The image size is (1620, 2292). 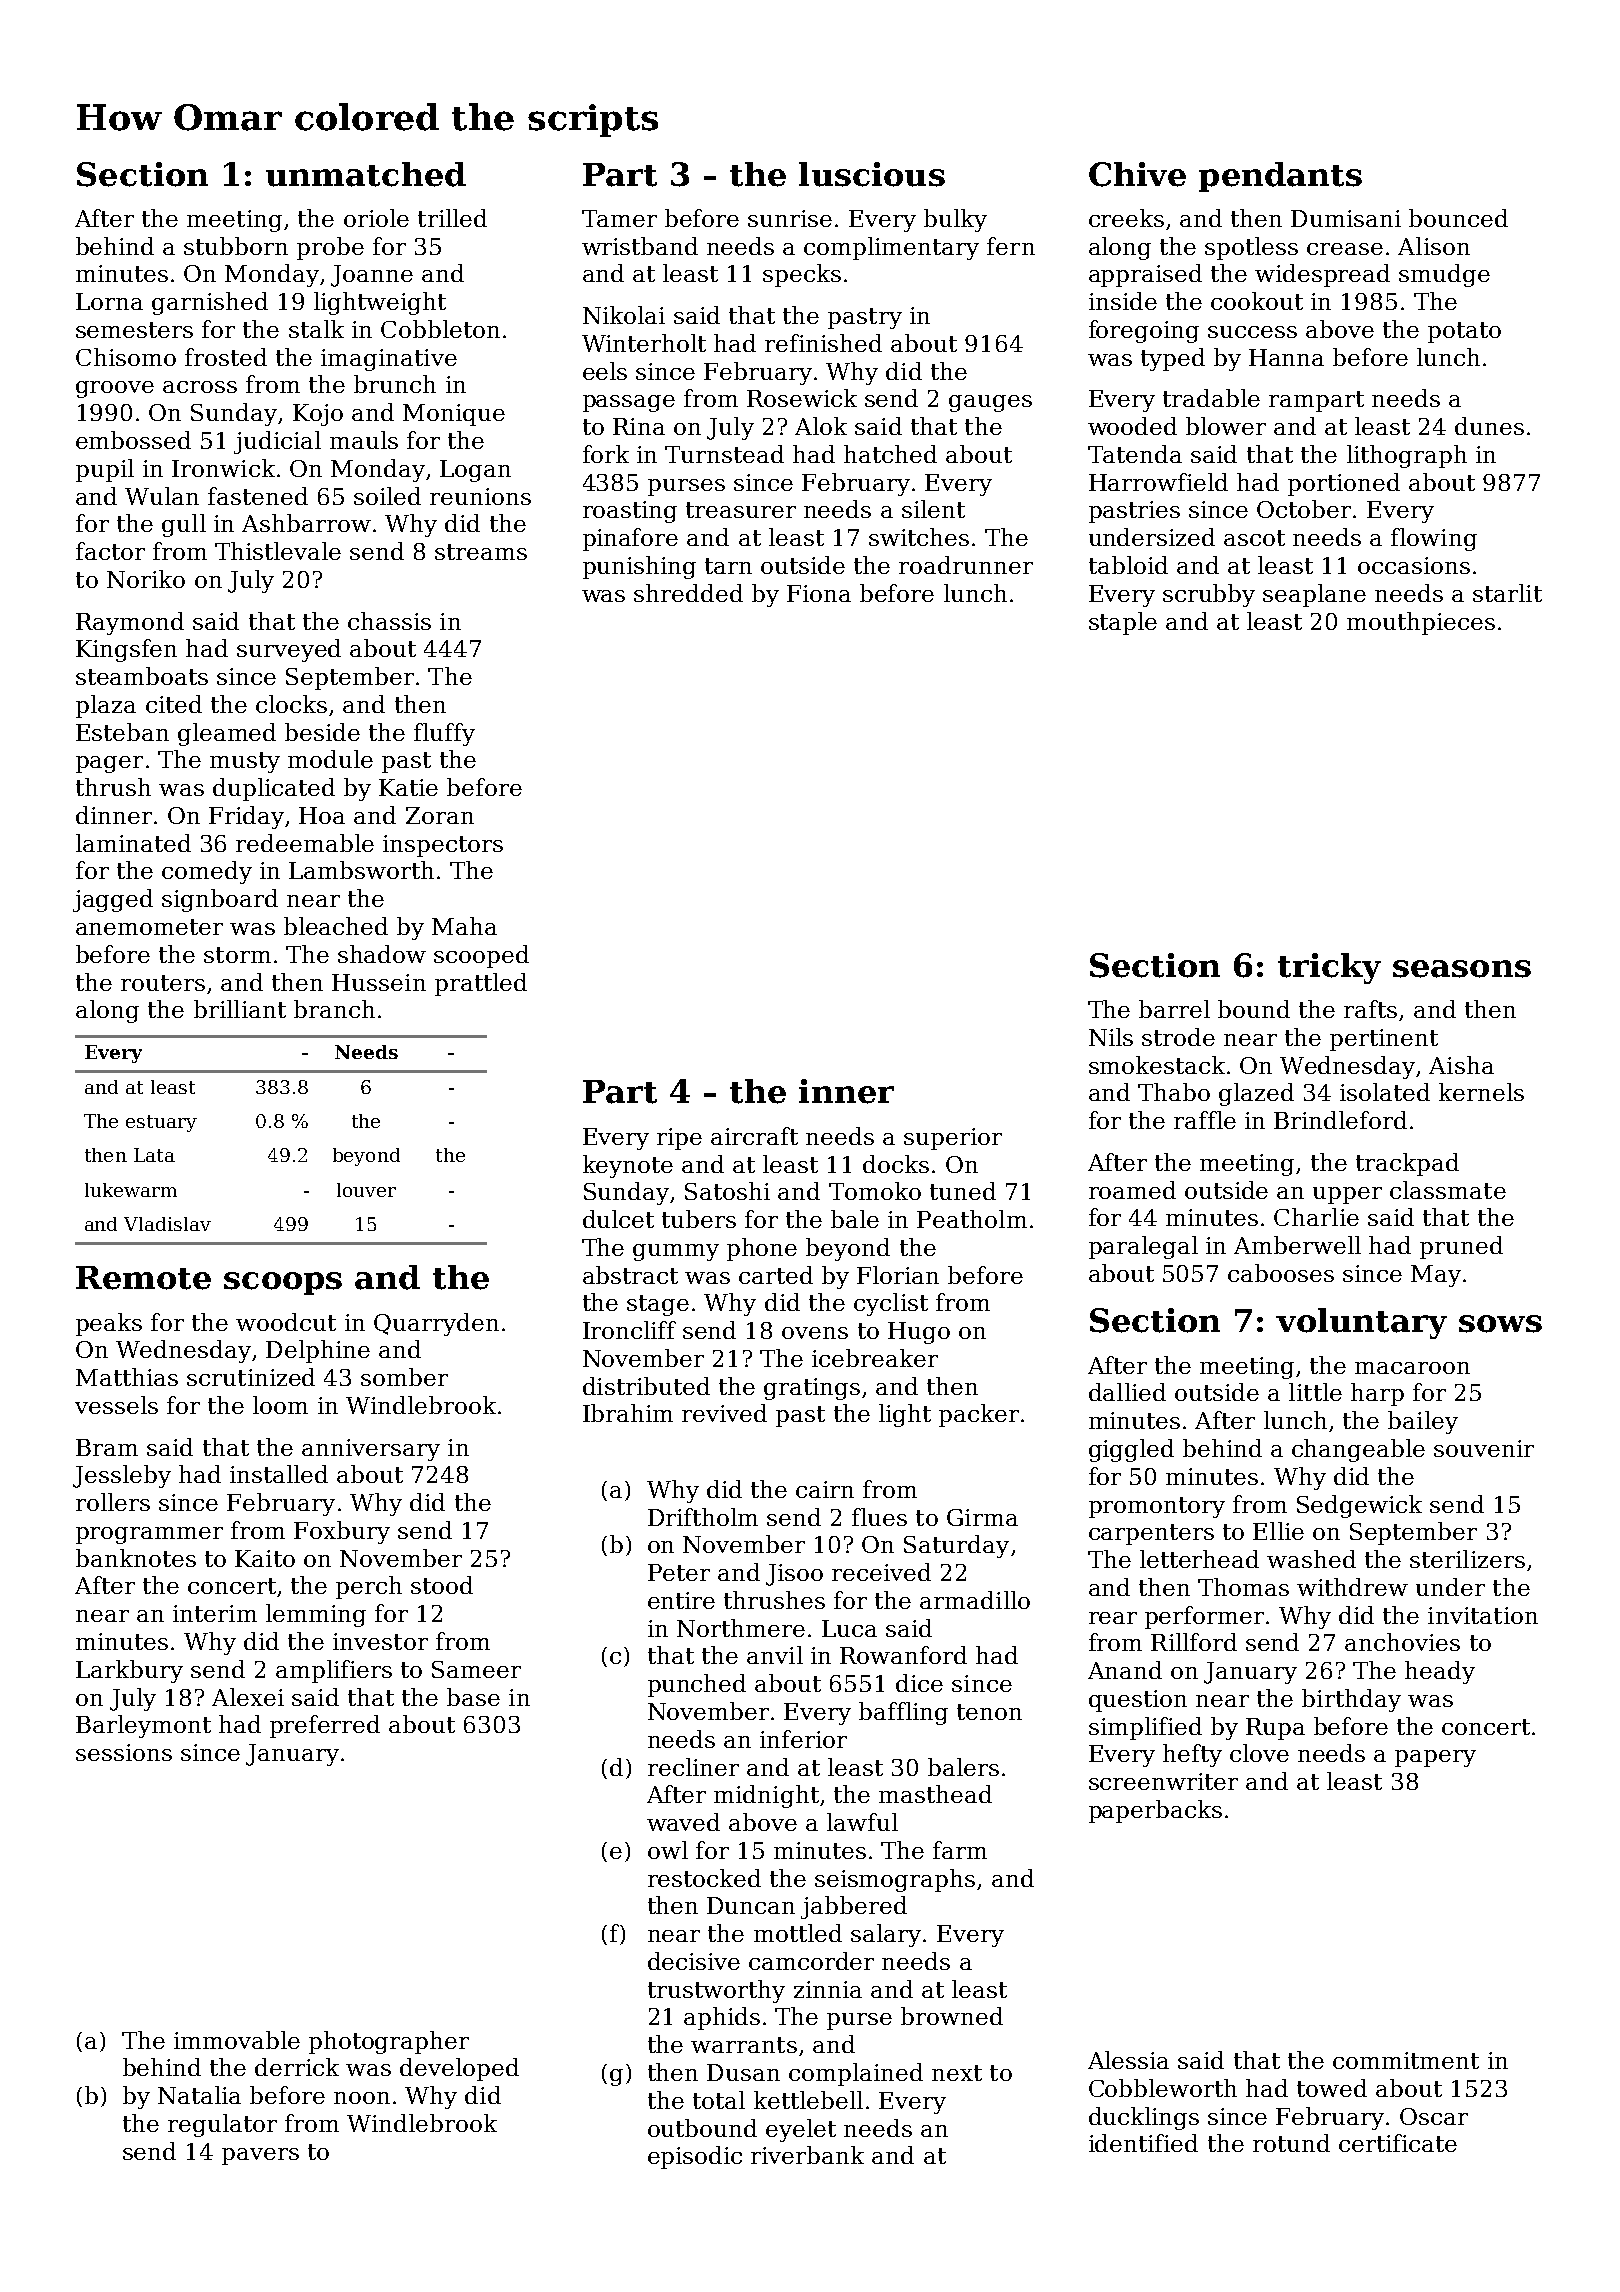 What do you see at coordinates (1011, 246) in the document?
I see `fern` at bounding box center [1011, 246].
